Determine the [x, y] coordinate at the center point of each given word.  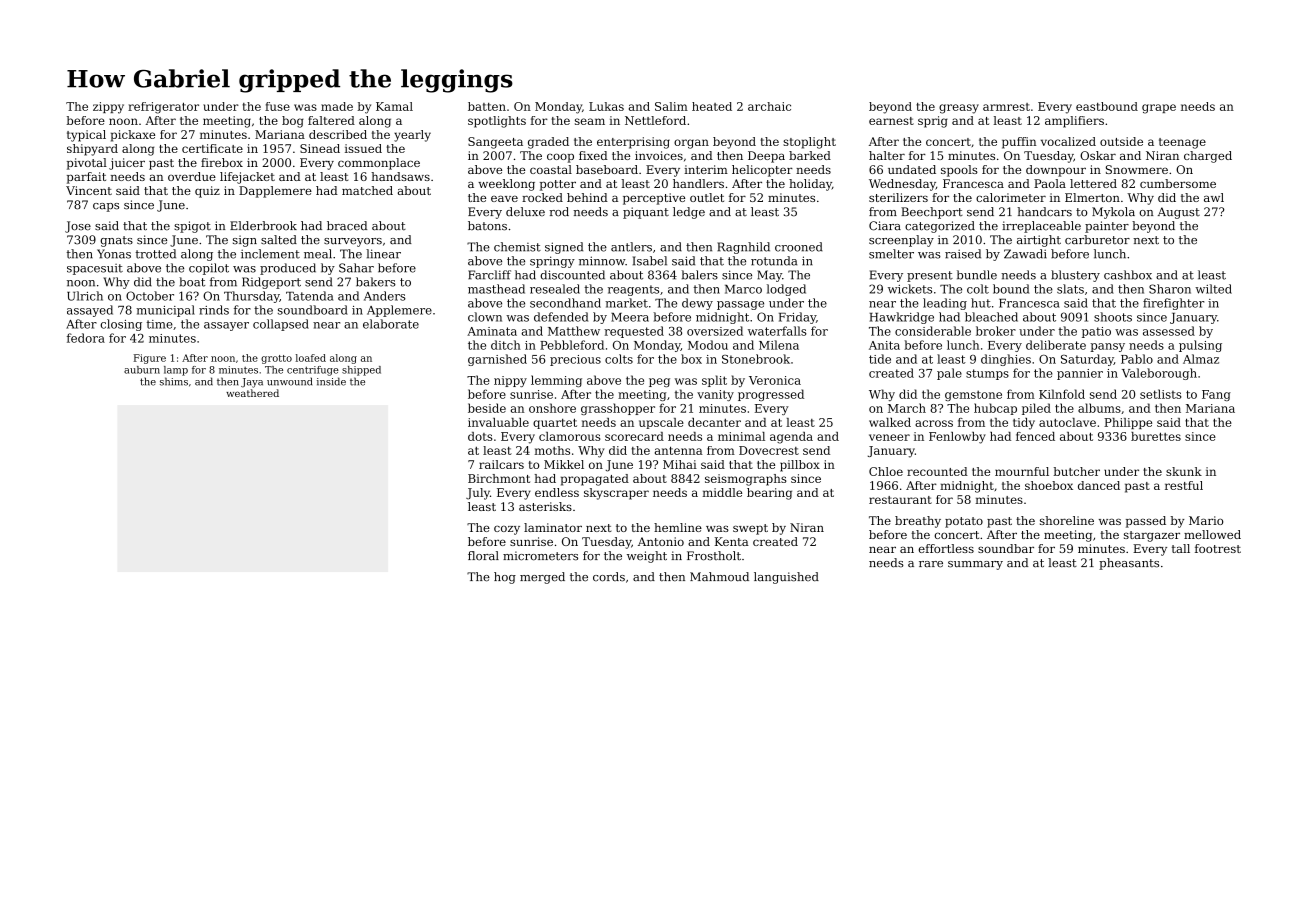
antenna [679, 450]
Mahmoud [719, 577]
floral [483, 556]
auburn [142, 370]
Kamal [394, 106]
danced [1099, 485]
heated [712, 106]
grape [1159, 109]
